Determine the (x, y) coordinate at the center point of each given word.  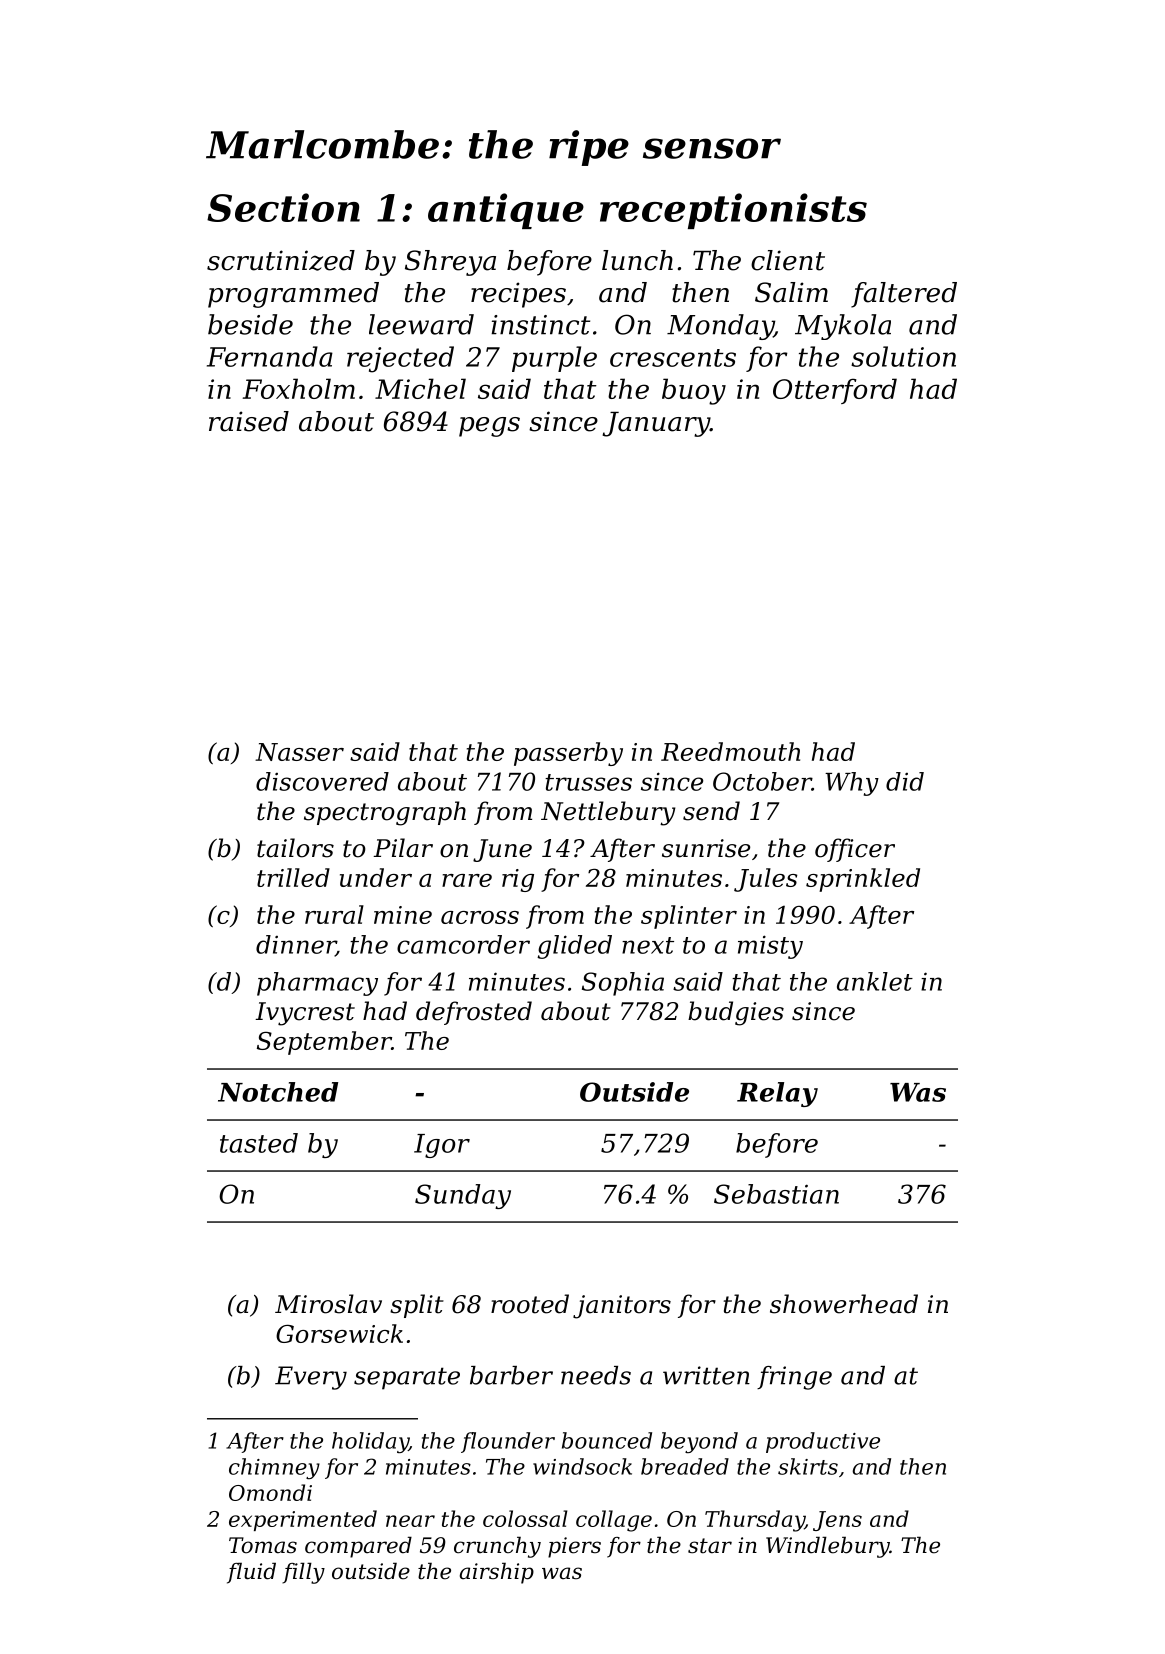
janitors (622, 1307)
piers (574, 1547)
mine (403, 915)
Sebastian (776, 1194)
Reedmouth (730, 751)
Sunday (463, 1196)
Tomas (263, 1545)
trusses (588, 782)
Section (283, 207)
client (788, 260)
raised (249, 421)
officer (855, 850)
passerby (568, 754)
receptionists (733, 211)
